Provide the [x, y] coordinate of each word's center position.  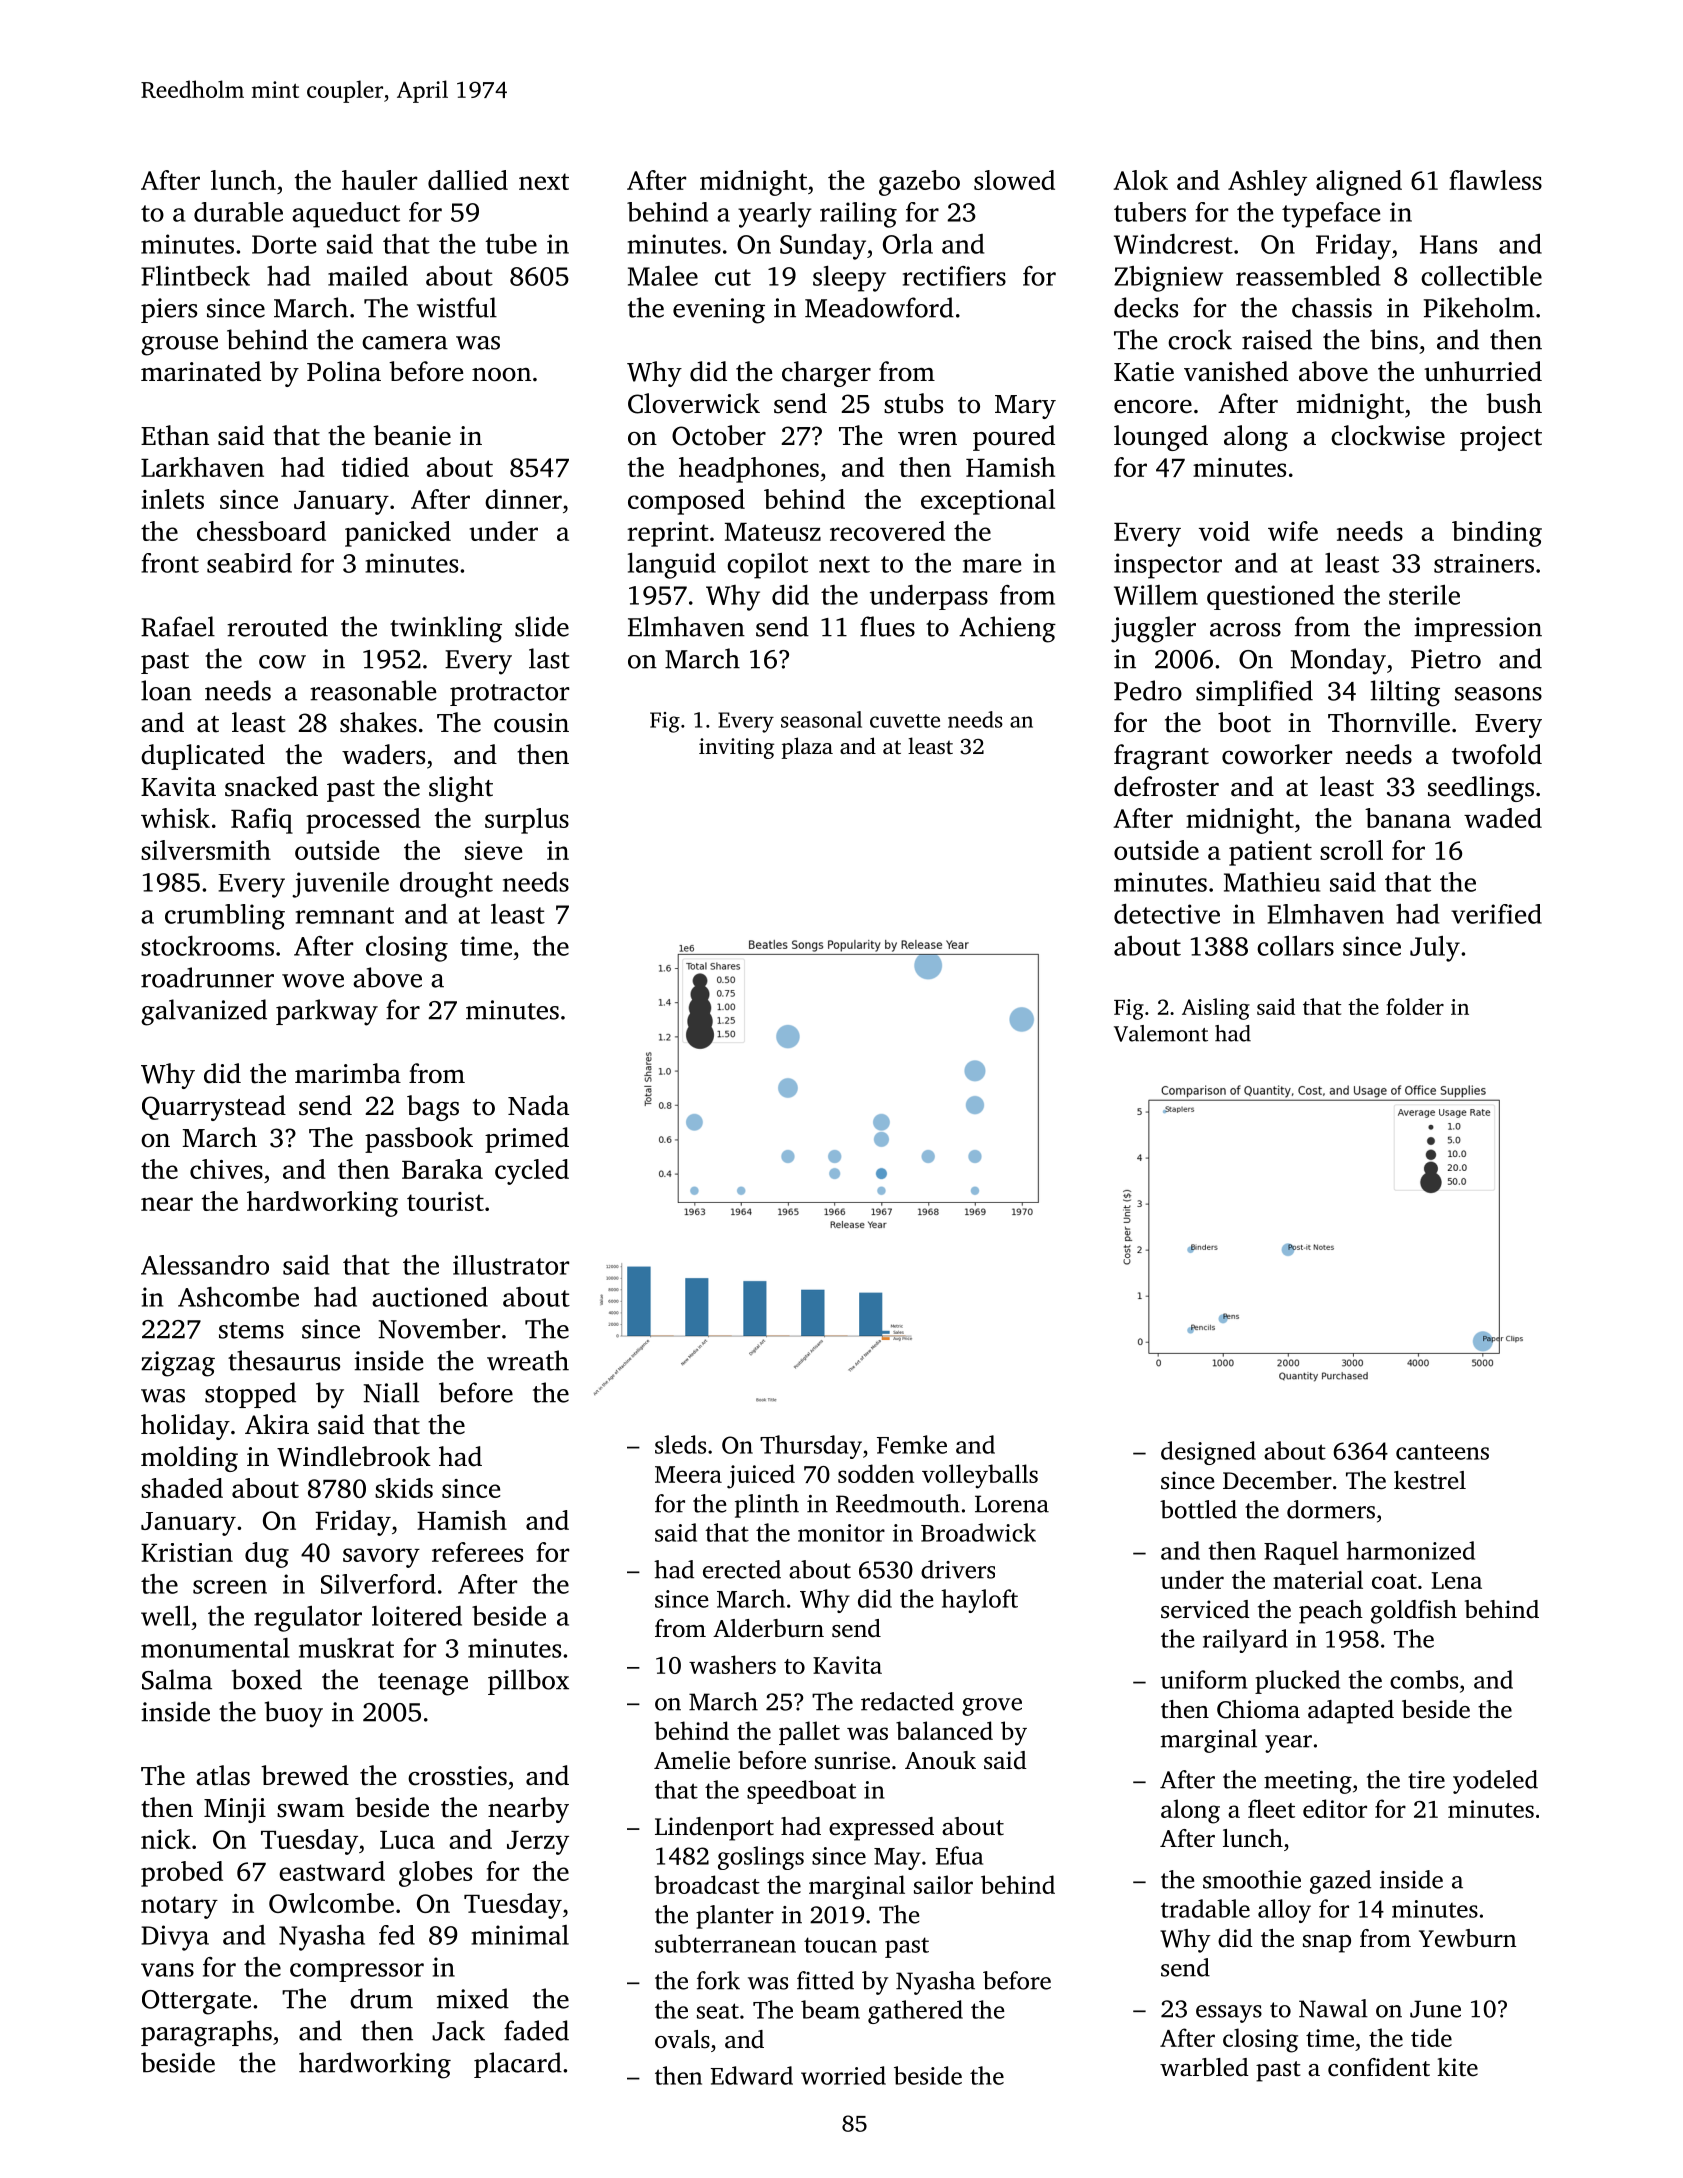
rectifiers [954, 276]
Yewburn [1467, 1938]
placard [518, 2065]
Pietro [1446, 659]
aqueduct [346, 215]
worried [843, 2075]
